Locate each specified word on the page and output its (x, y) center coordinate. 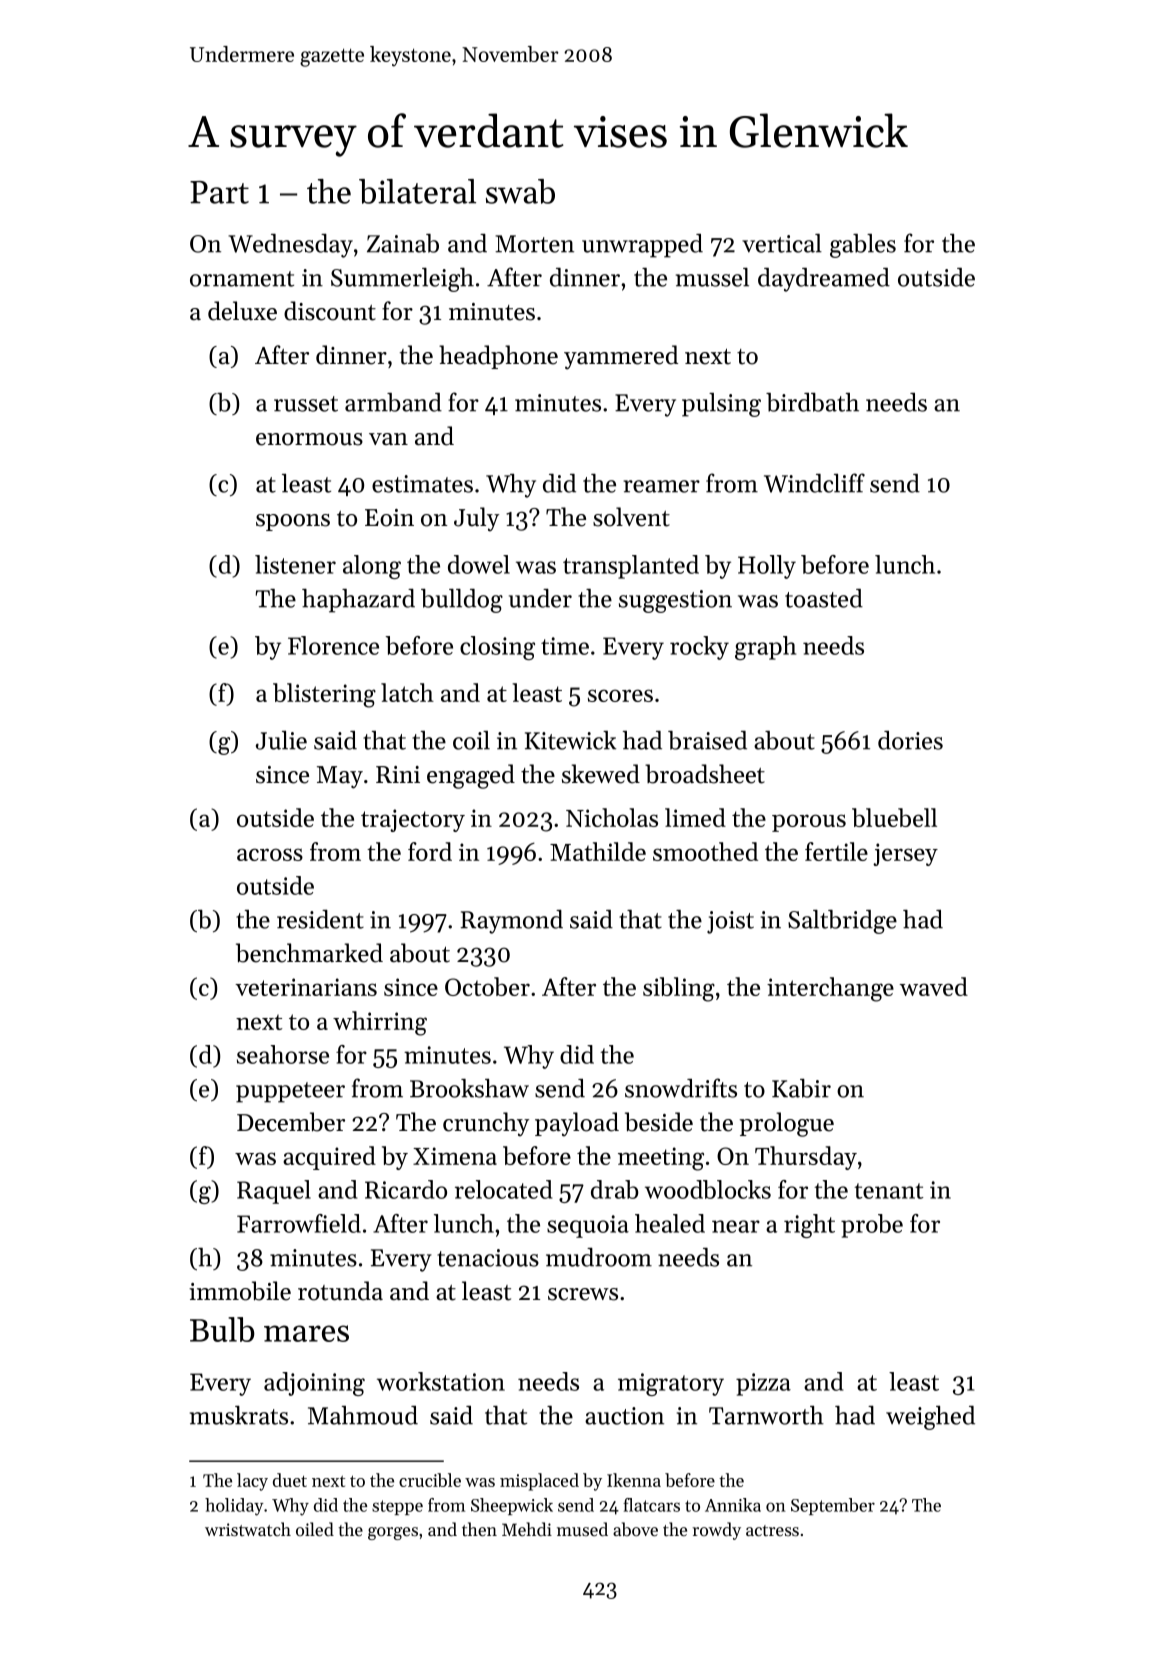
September (833, 1506)
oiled (315, 1529)
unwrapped (642, 246)
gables (863, 246)
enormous (309, 439)
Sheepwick (512, 1506)
